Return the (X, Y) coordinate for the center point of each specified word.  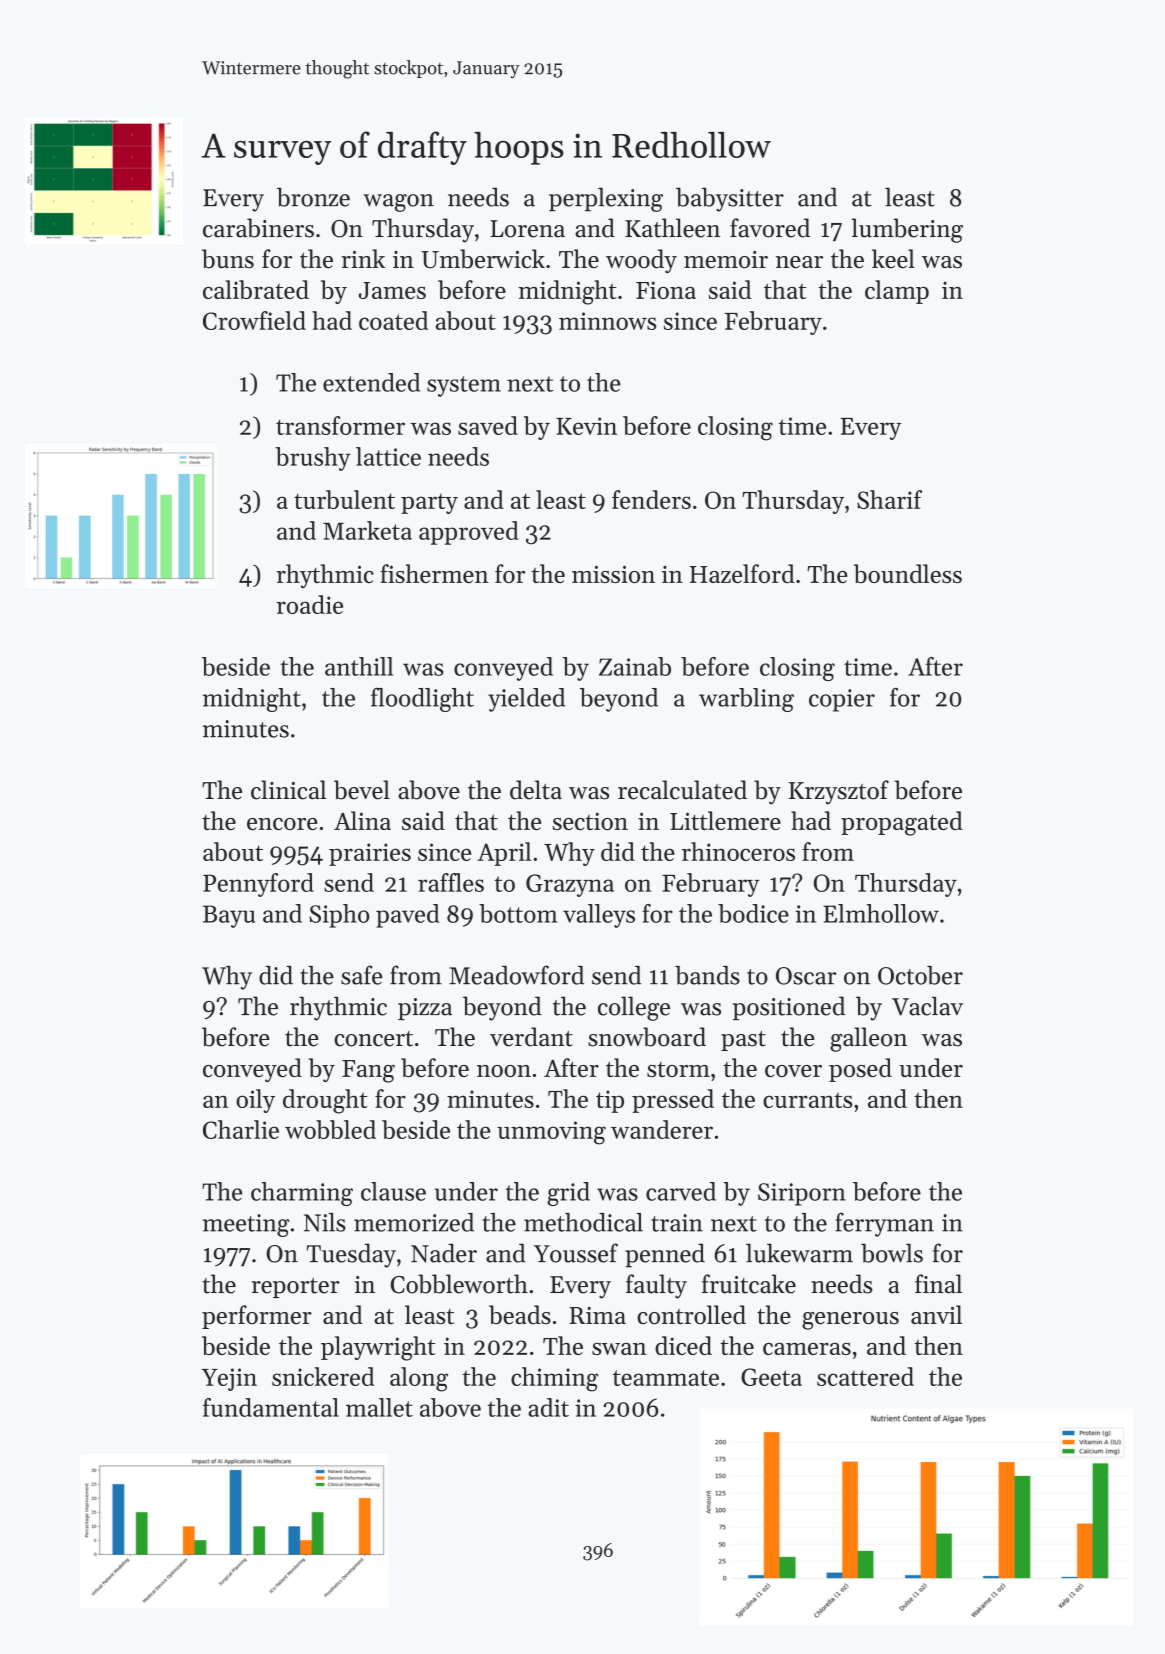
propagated (902, 823)
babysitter (730, 199)
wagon (398, 203)
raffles (451, 882)
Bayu (229, 916)
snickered (323, 1376)
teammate (666, 1378)
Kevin (586, 426)
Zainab (635, 666)
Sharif (889, 499)
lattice (388, 456)
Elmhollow (881, 913)
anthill (359, 666)
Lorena (527, 229)
